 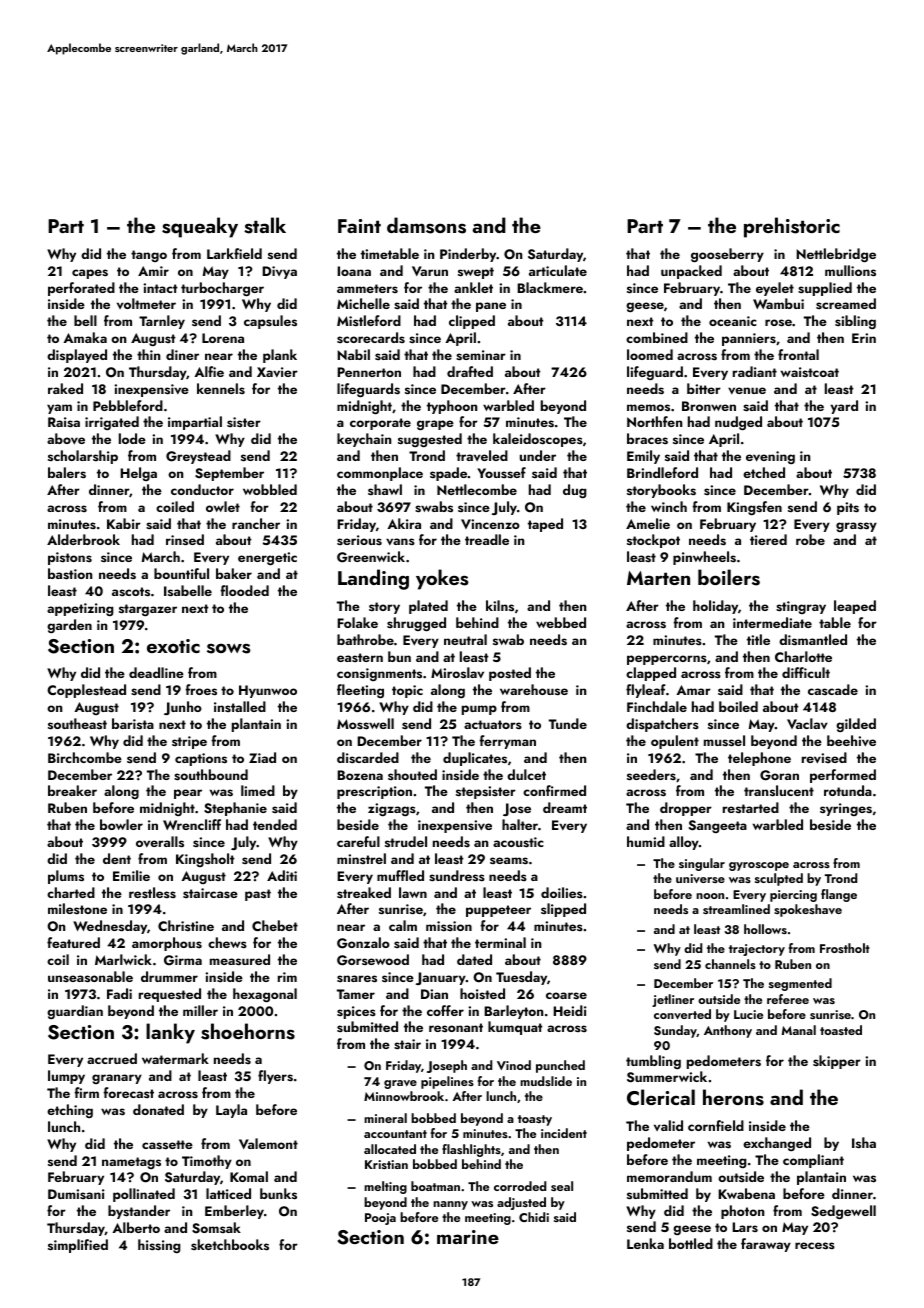 I want to click on stalk, so click(x=265, y=225).
